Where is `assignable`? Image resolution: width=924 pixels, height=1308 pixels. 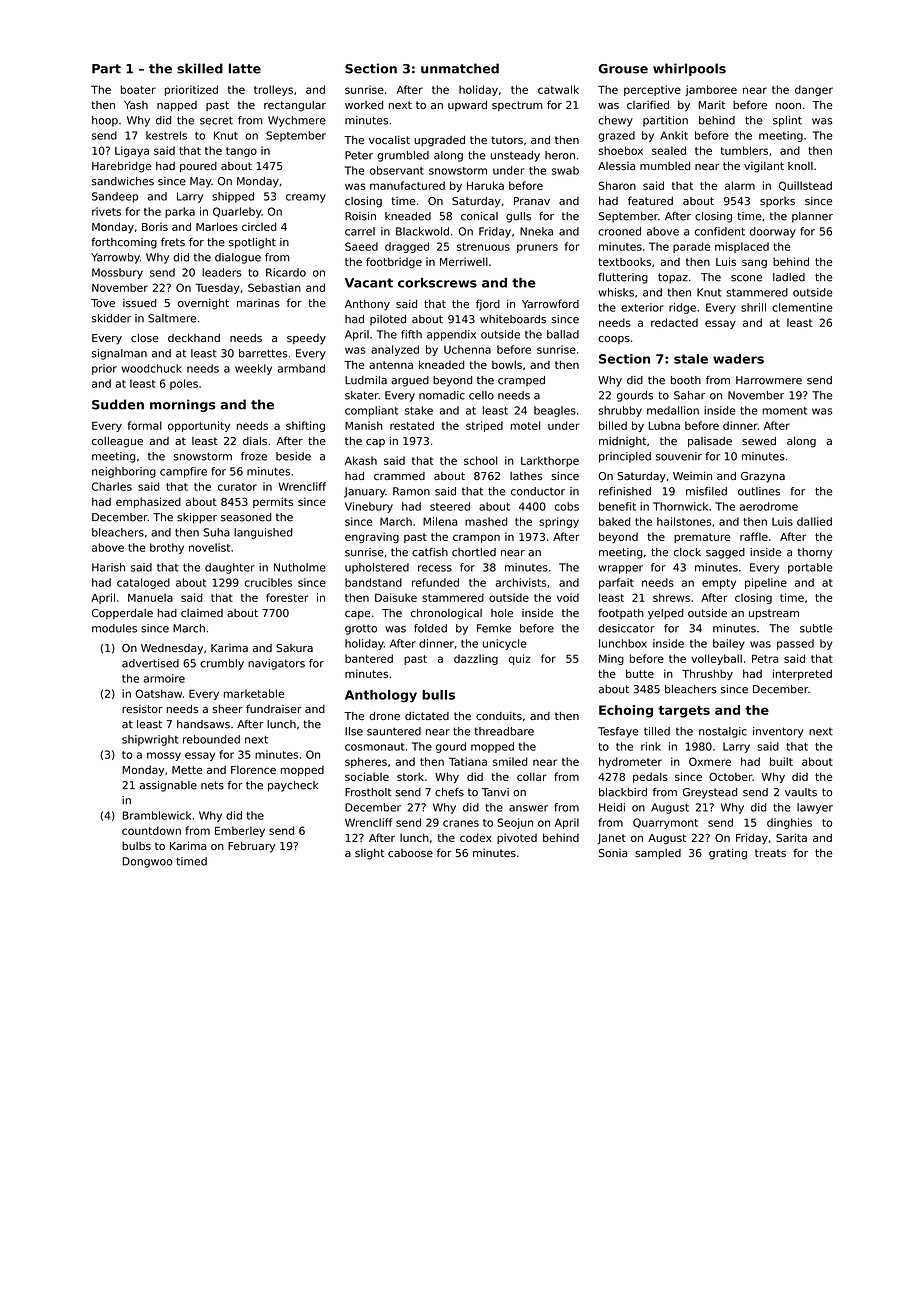 assignable is located at coordinates (168, 786).
